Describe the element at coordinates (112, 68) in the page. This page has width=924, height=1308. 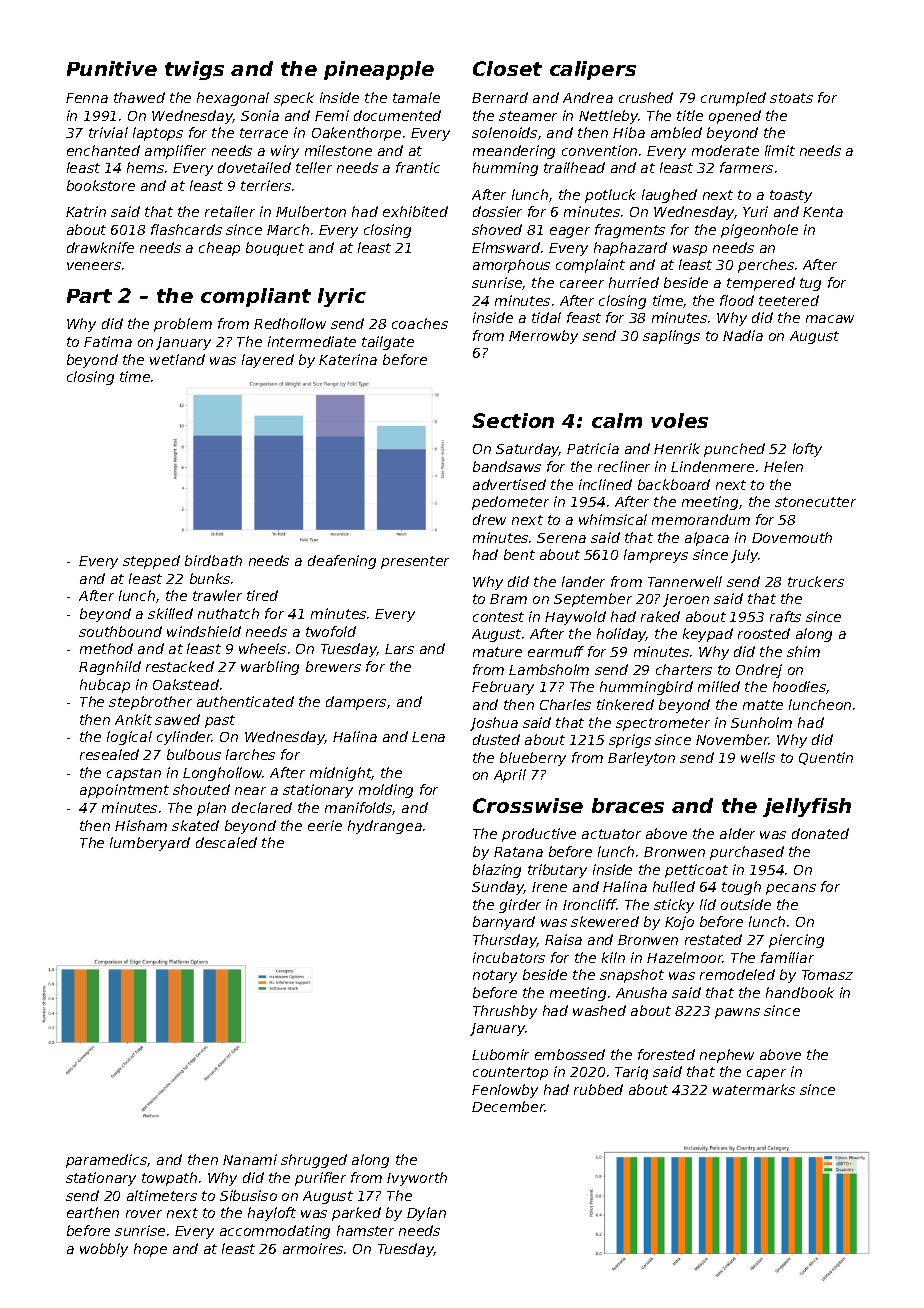
I see `Punitive` at that location.
